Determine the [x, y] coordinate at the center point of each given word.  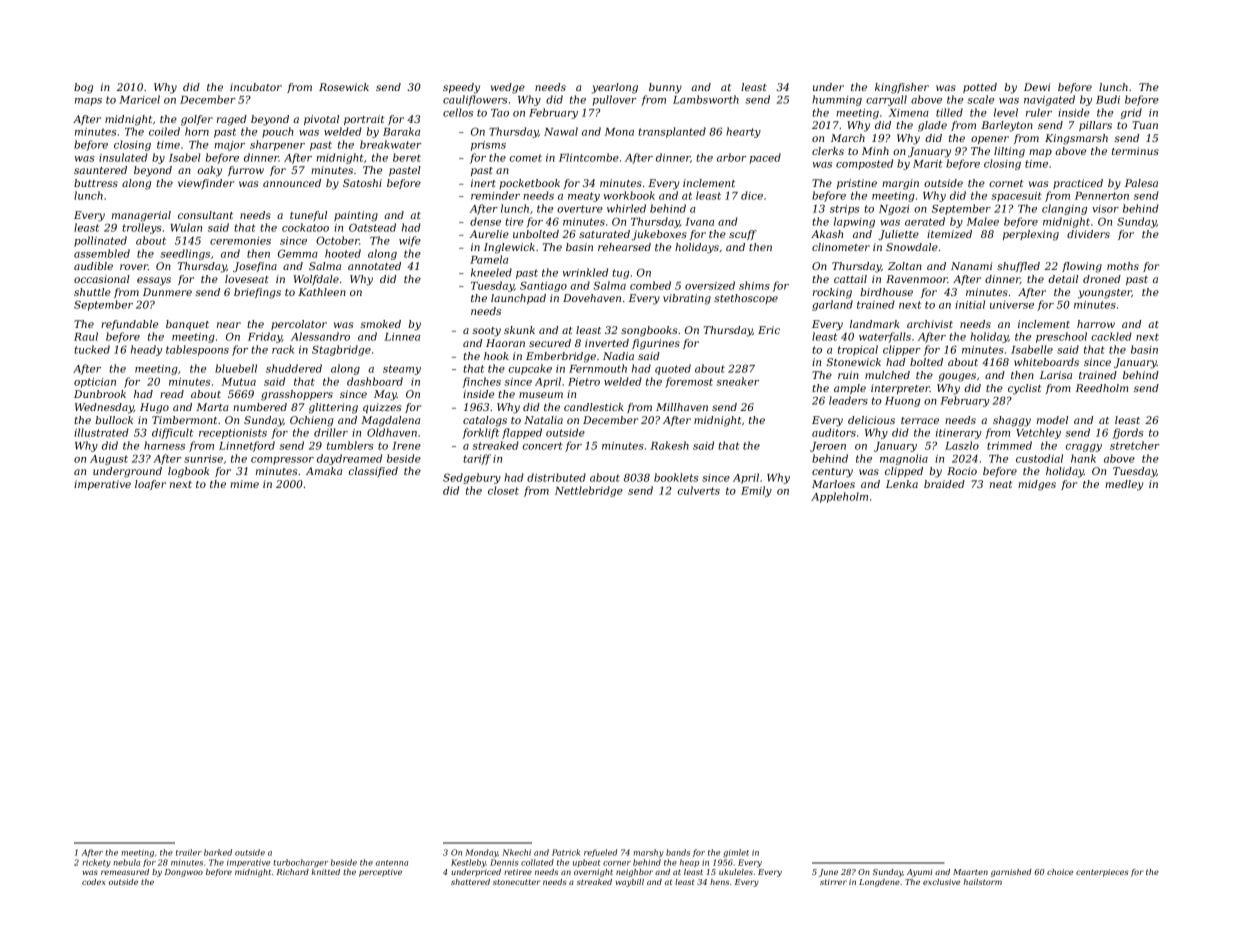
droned [1102, 279]
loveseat [247, 279]
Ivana [699, 222]
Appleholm [839, 497]
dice [752, 195]
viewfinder [206, 184]
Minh [875, 151]
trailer [189, 852]
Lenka [902, 484]
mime [244, 484]
